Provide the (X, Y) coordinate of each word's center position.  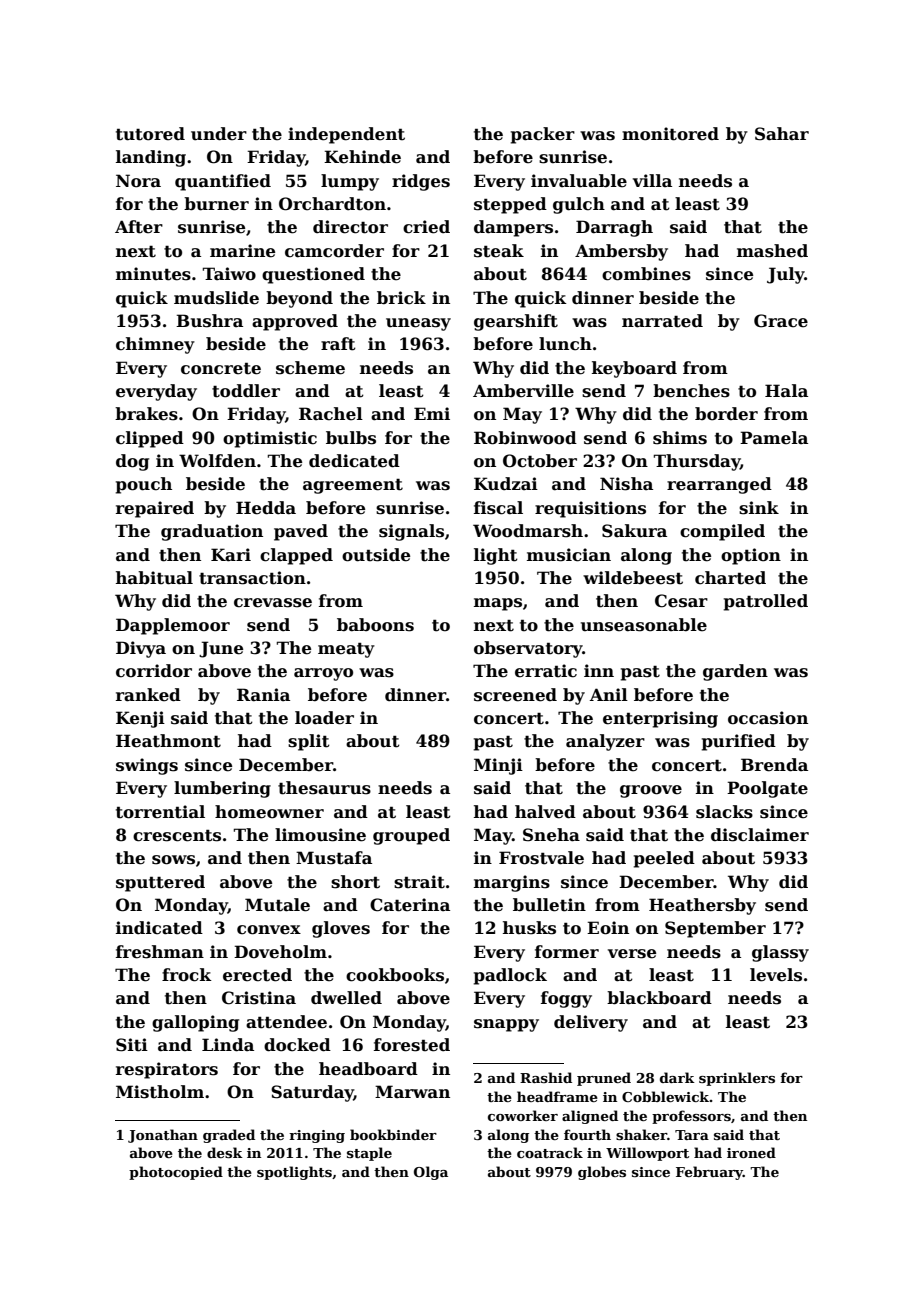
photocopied (176, 1173)
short (355, 882)
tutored (150, 134)
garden (735, 672)
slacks (724, 812)
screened (515, 695)
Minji (498, 766)
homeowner (269, 812)
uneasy (418, 324)
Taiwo (229, 274)
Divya (141, 649)
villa (652, 180)
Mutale (277, 905)
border (726, 414)
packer (543, 135)
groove (651, 791)
